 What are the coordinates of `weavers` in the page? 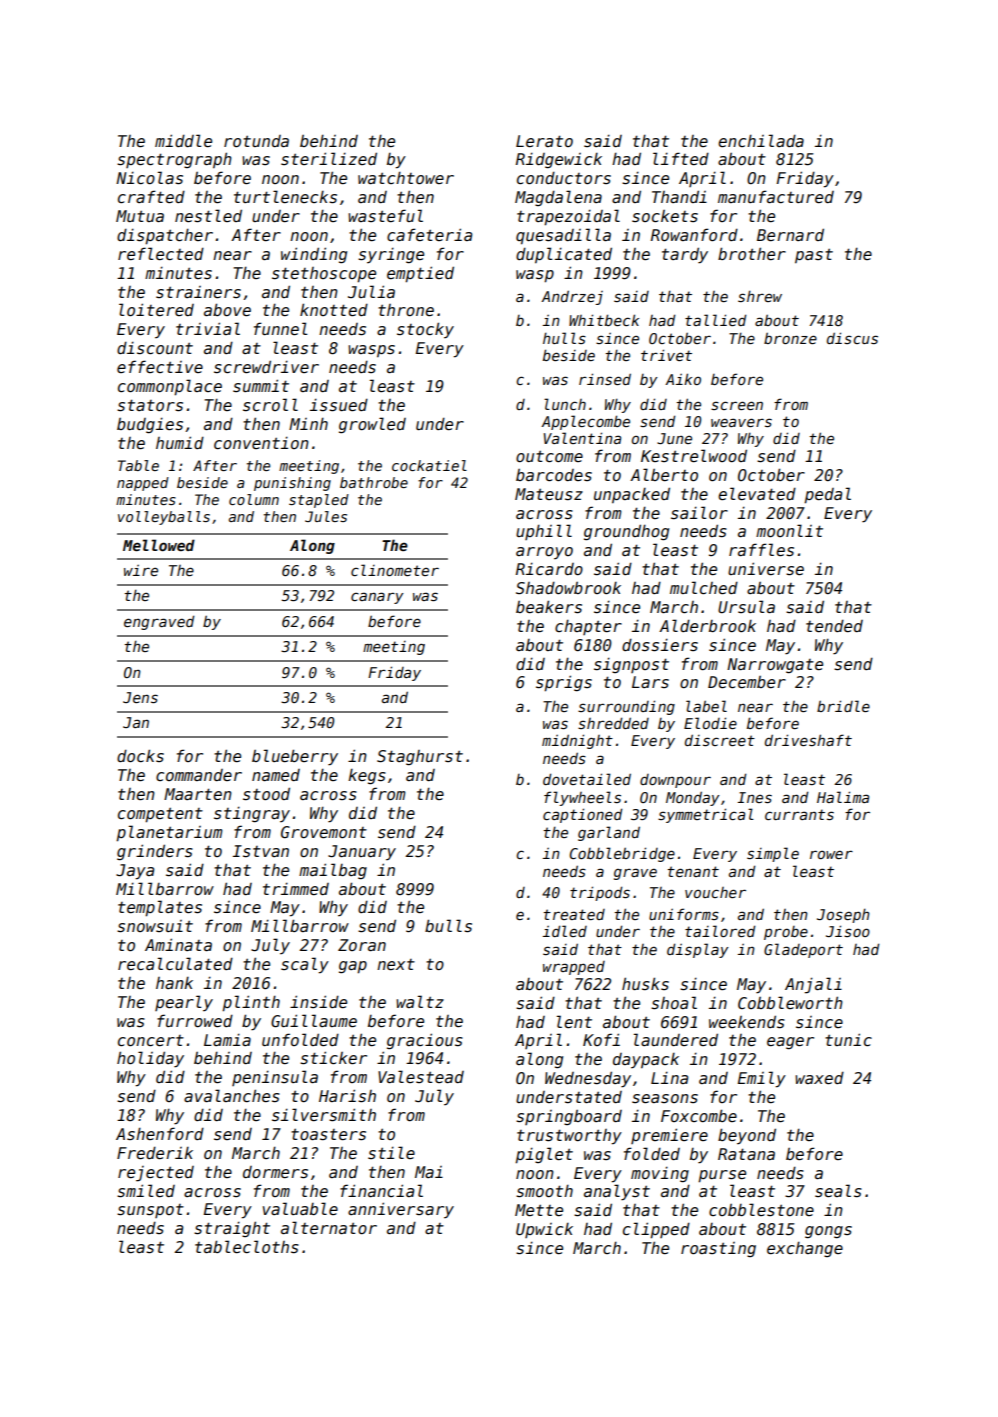 It's located at (741, 422).
